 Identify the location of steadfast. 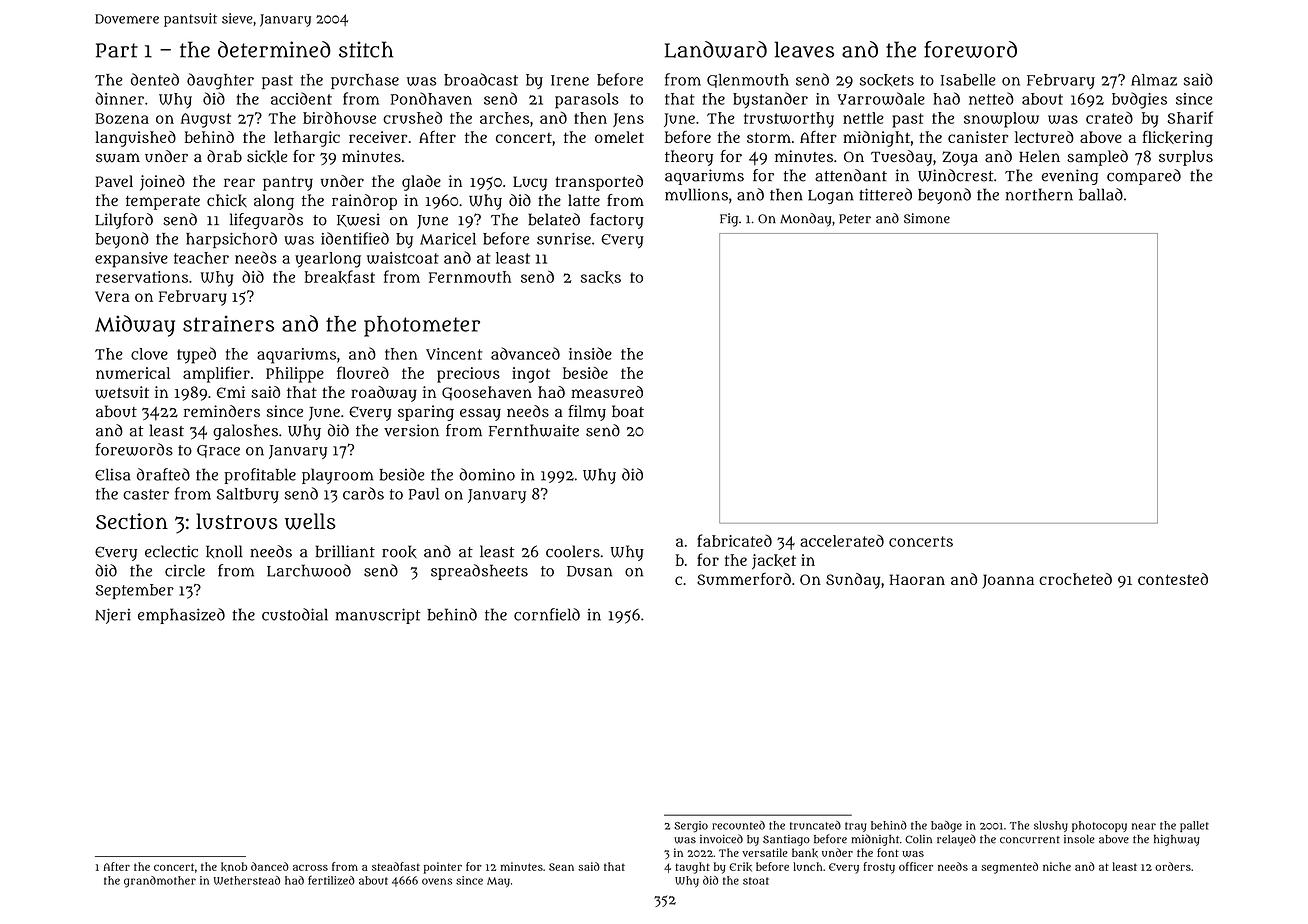
(396, 866).
